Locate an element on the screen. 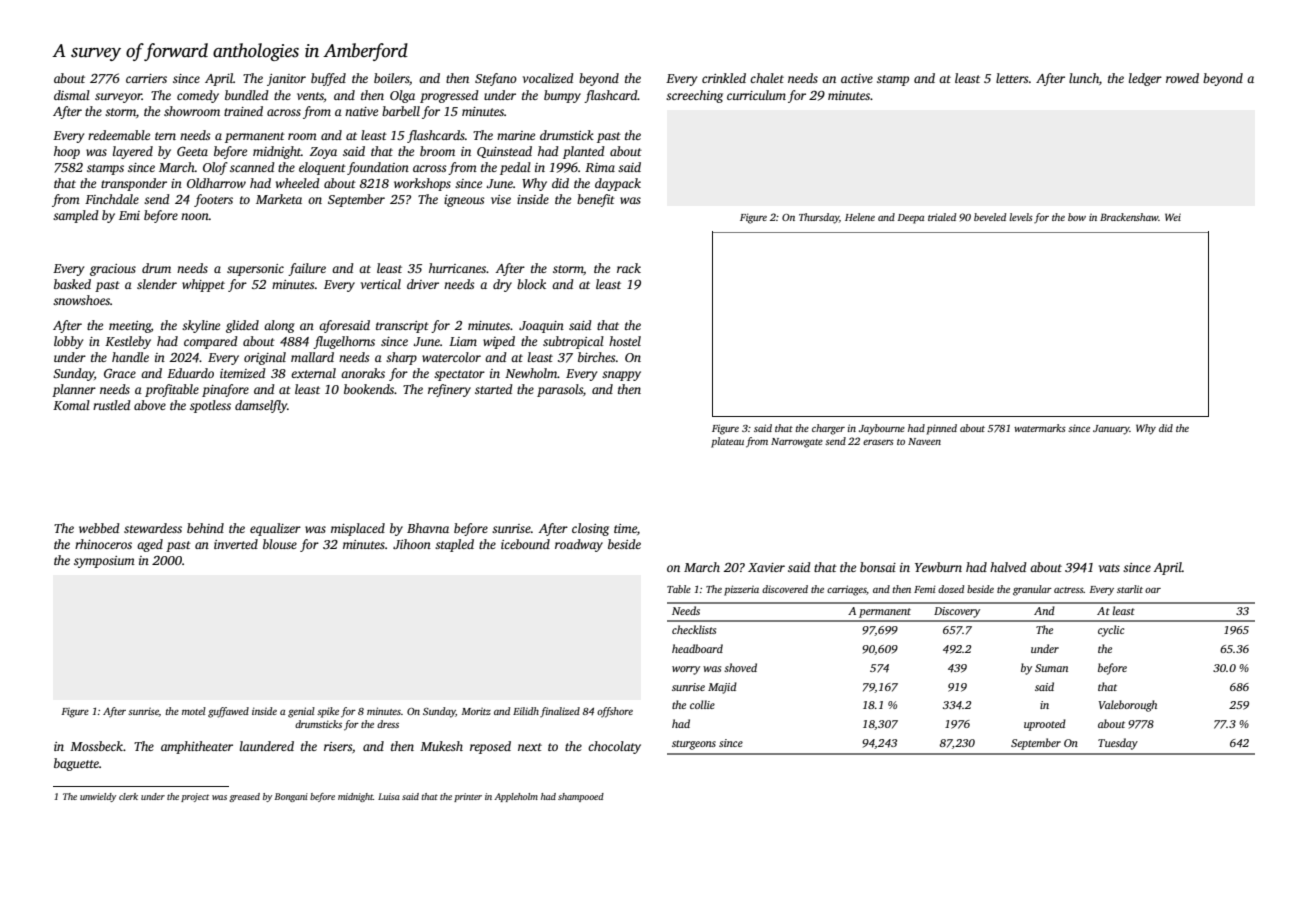 This screenshot has height=924, width=1308. pinned is located at coordinates (942, 429).
